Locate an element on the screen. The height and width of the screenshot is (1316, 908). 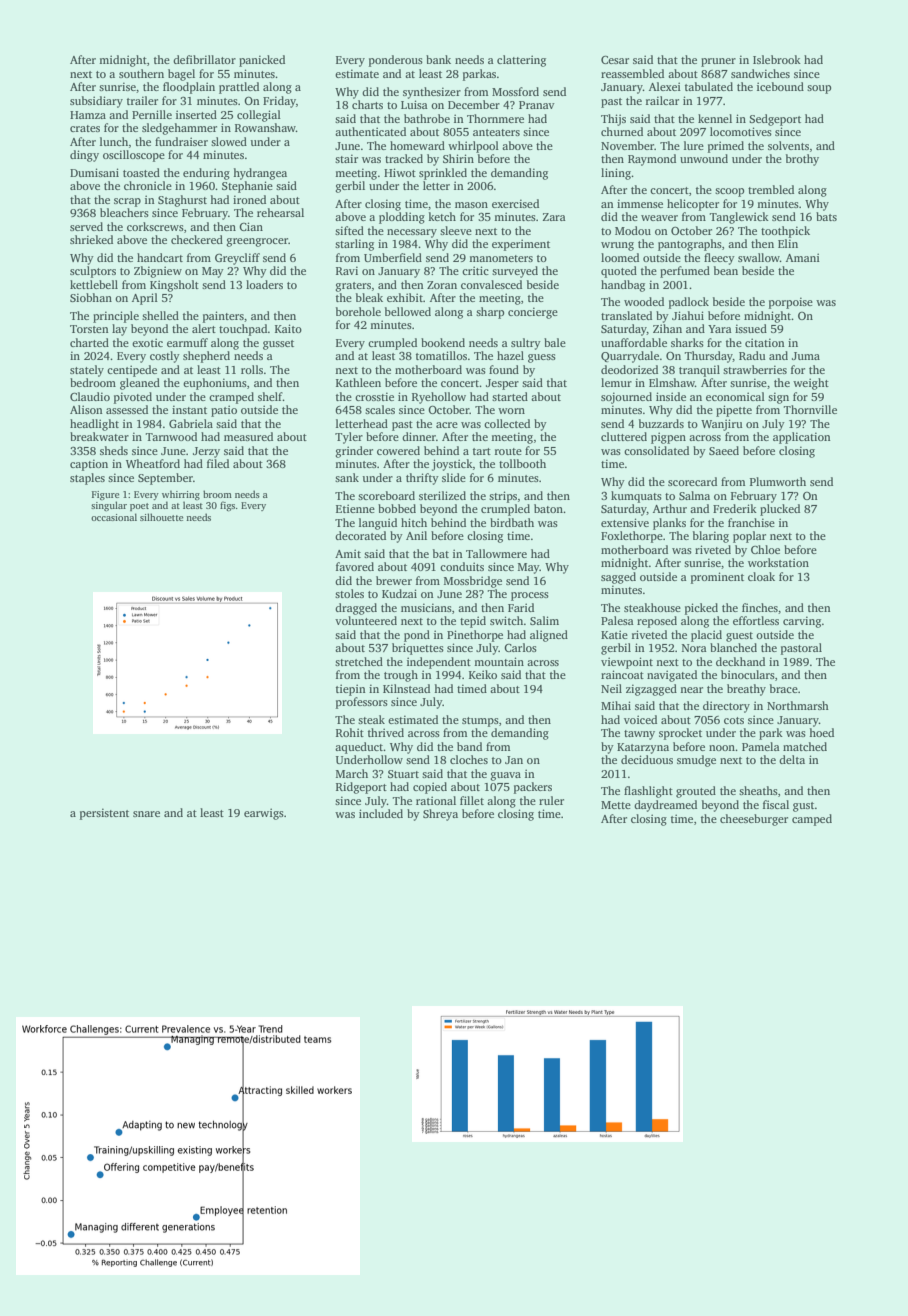
solvents is located at coordinates (788, 145).
